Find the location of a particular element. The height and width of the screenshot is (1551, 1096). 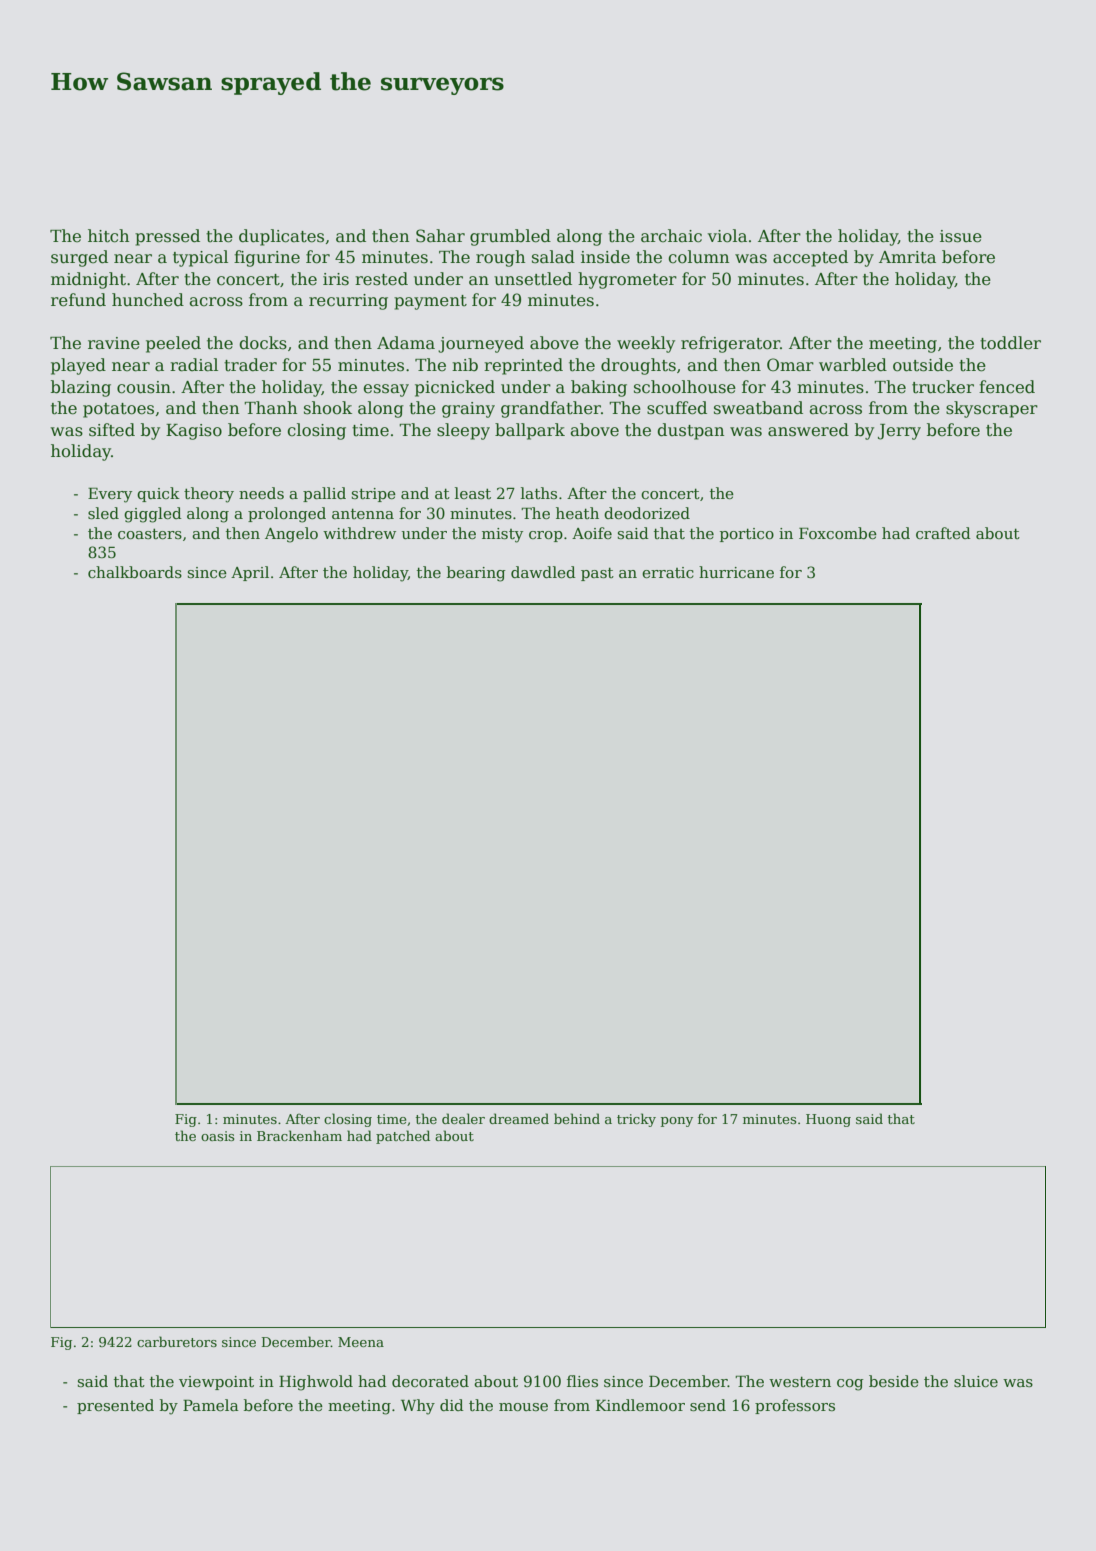

dawdled is located at coordinates (543, 572).
